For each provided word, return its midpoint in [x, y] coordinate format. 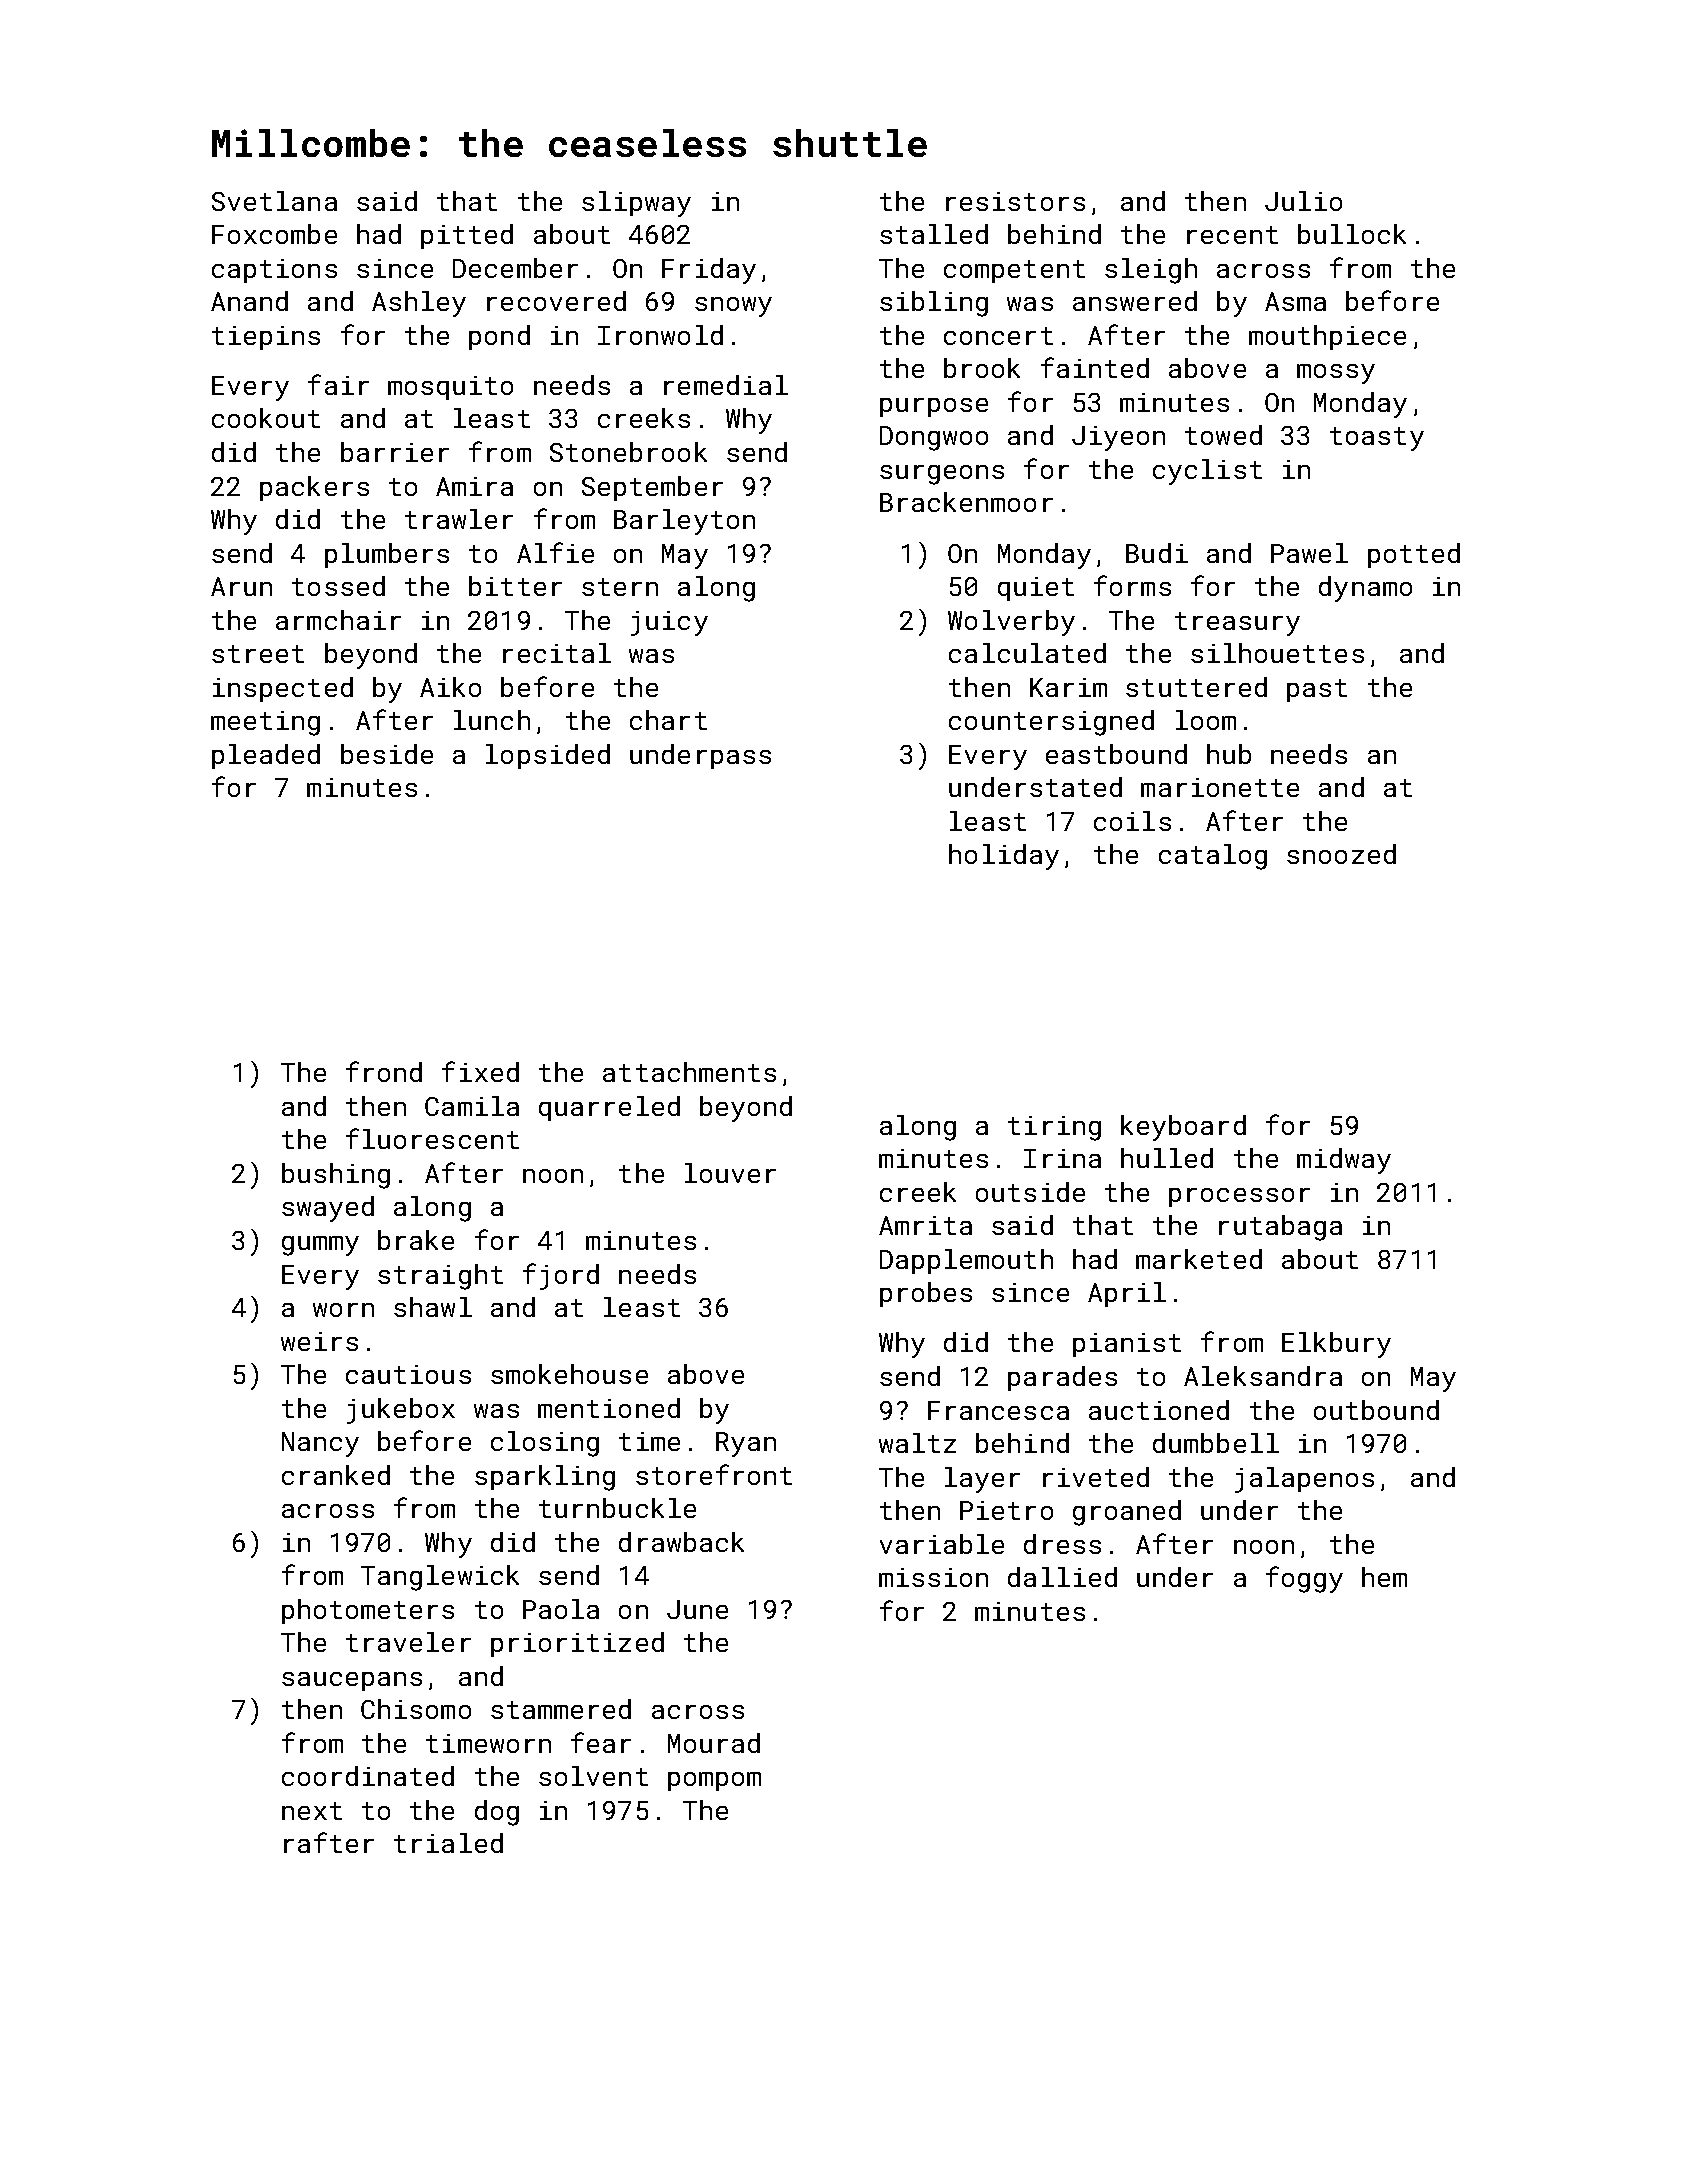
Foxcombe [274, 234]
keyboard [1183, 1128]
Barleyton [684, 522]
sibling [934, 304]
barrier [395, 452]
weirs [319, 1341]
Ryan [746, 1444]
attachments [689, 1072]
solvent [593, 1776]
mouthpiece [1327, 337]
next [312, 1811]
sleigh [1151, 271]
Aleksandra [1263, 1376]
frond [384, 1071]
